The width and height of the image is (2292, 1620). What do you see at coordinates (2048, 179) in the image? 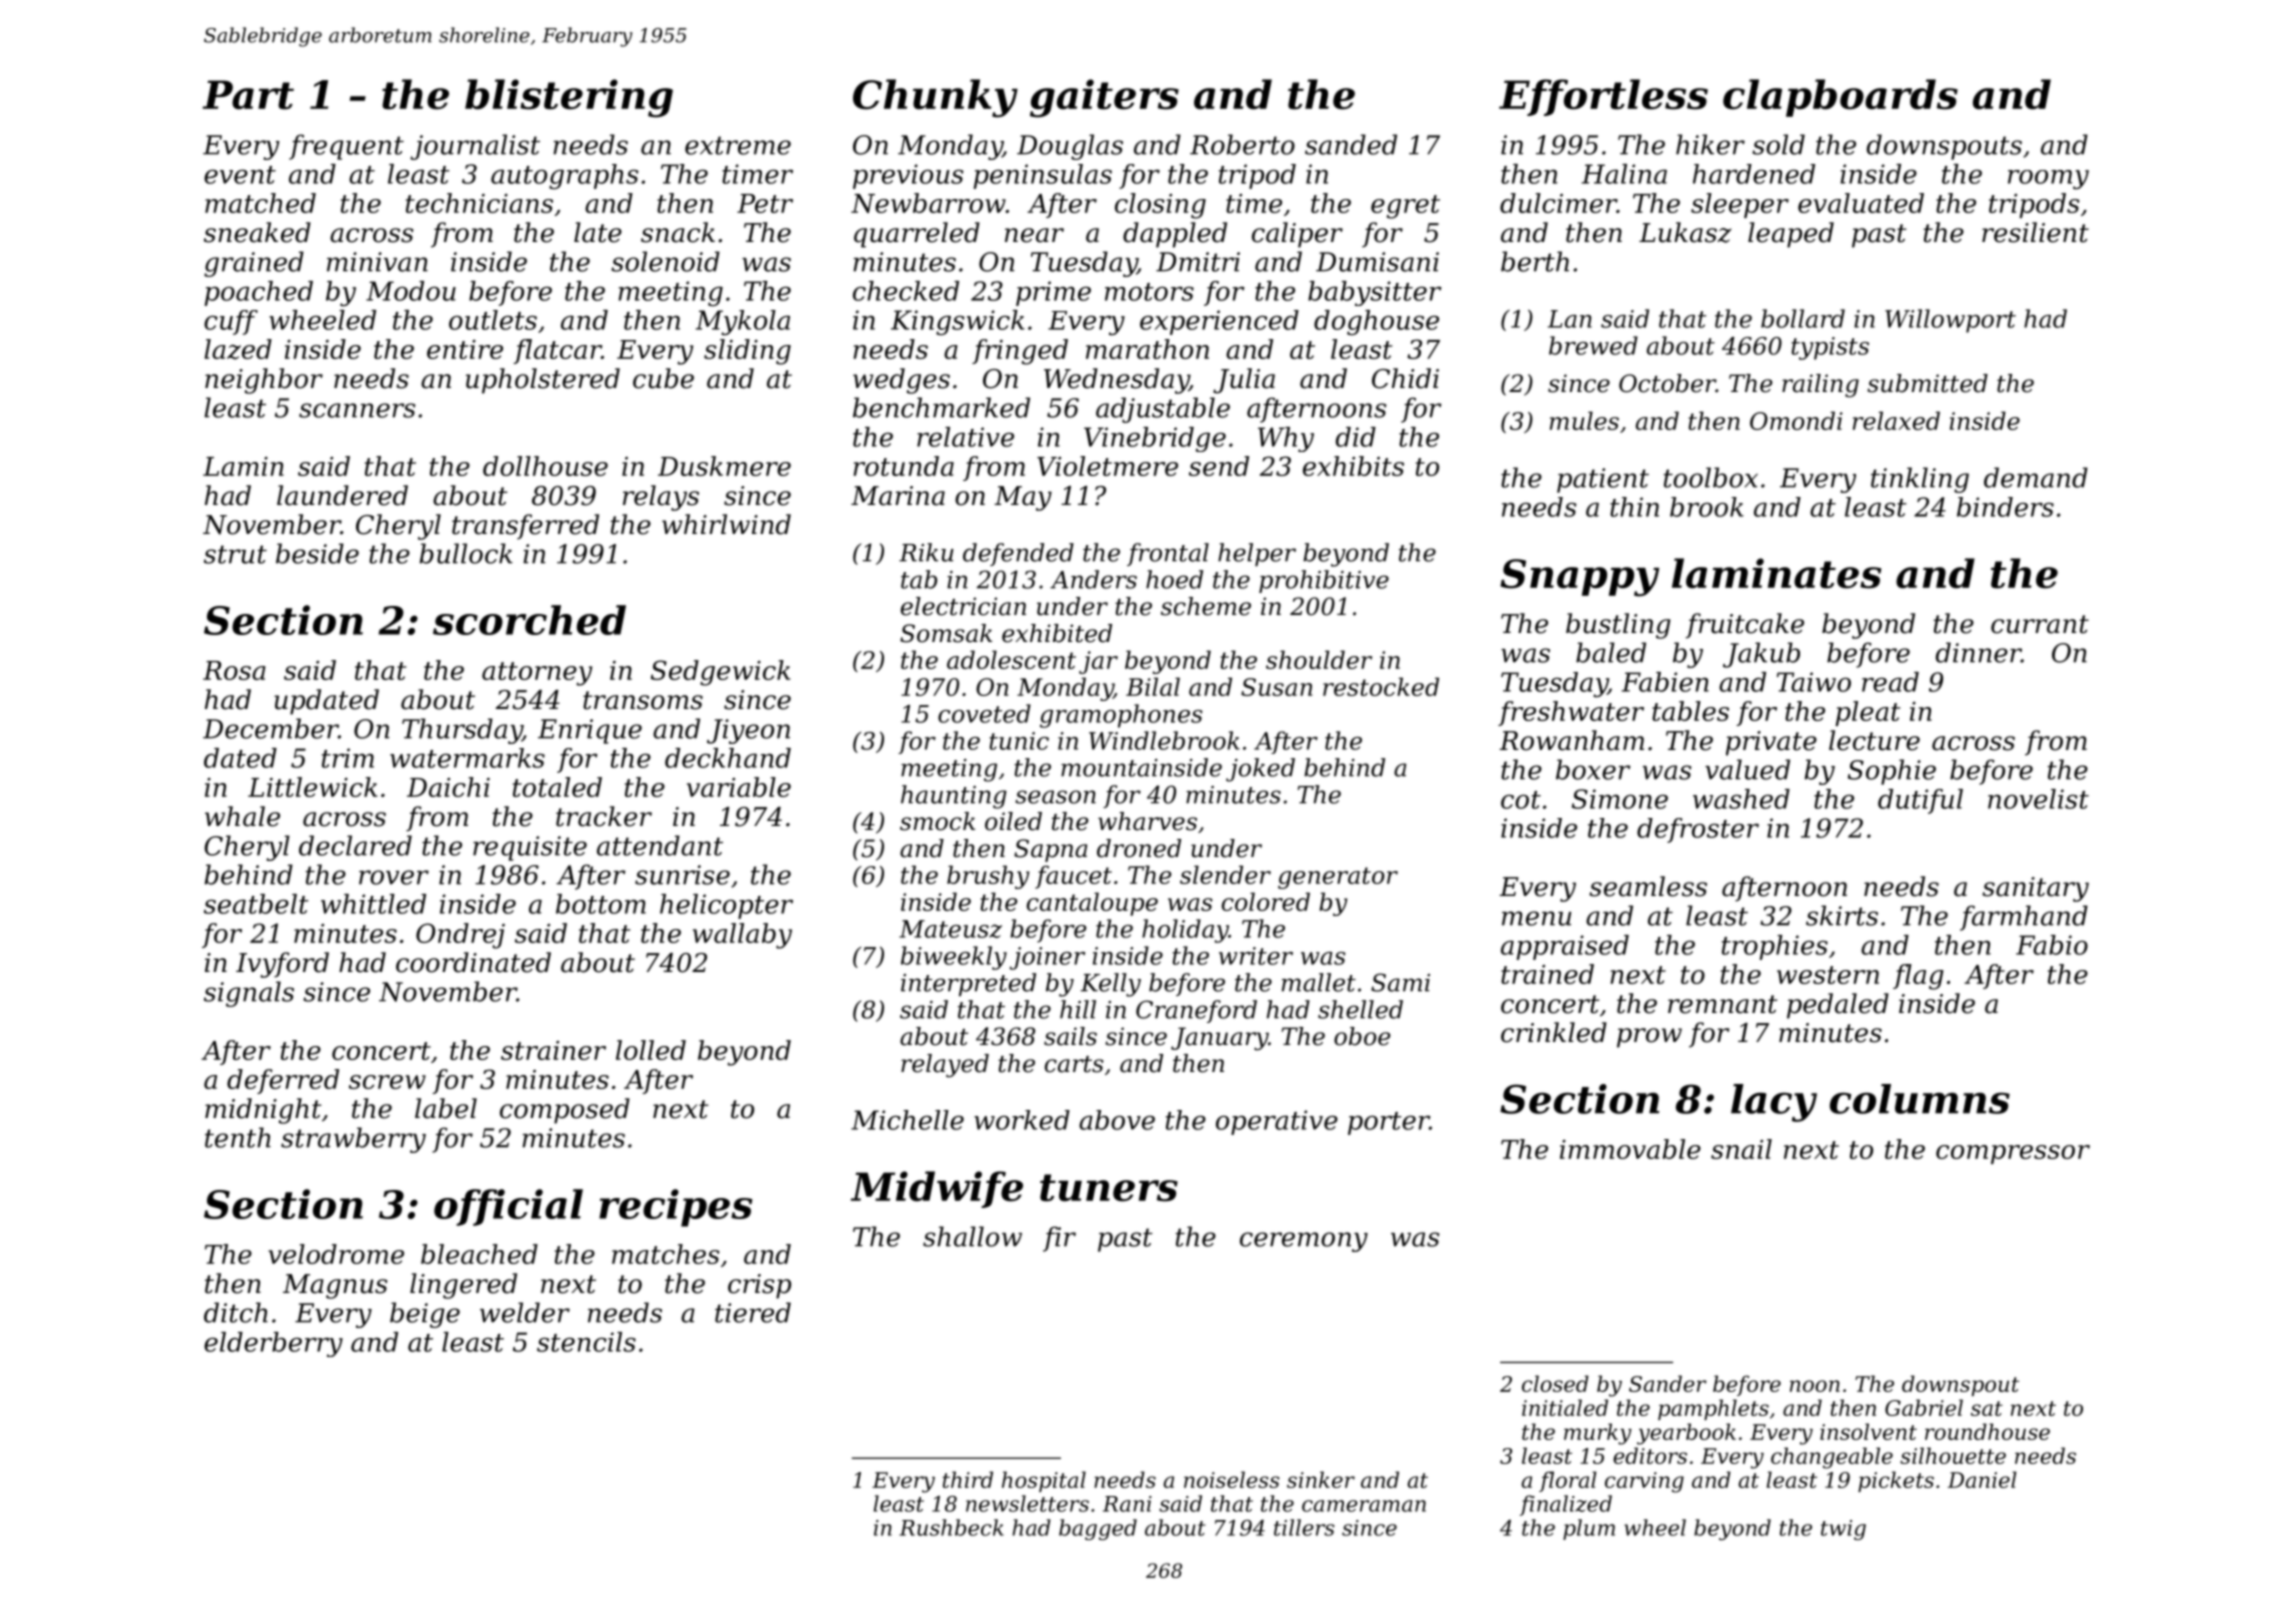
I see `roomy` at bounding box center [2048, 179].
